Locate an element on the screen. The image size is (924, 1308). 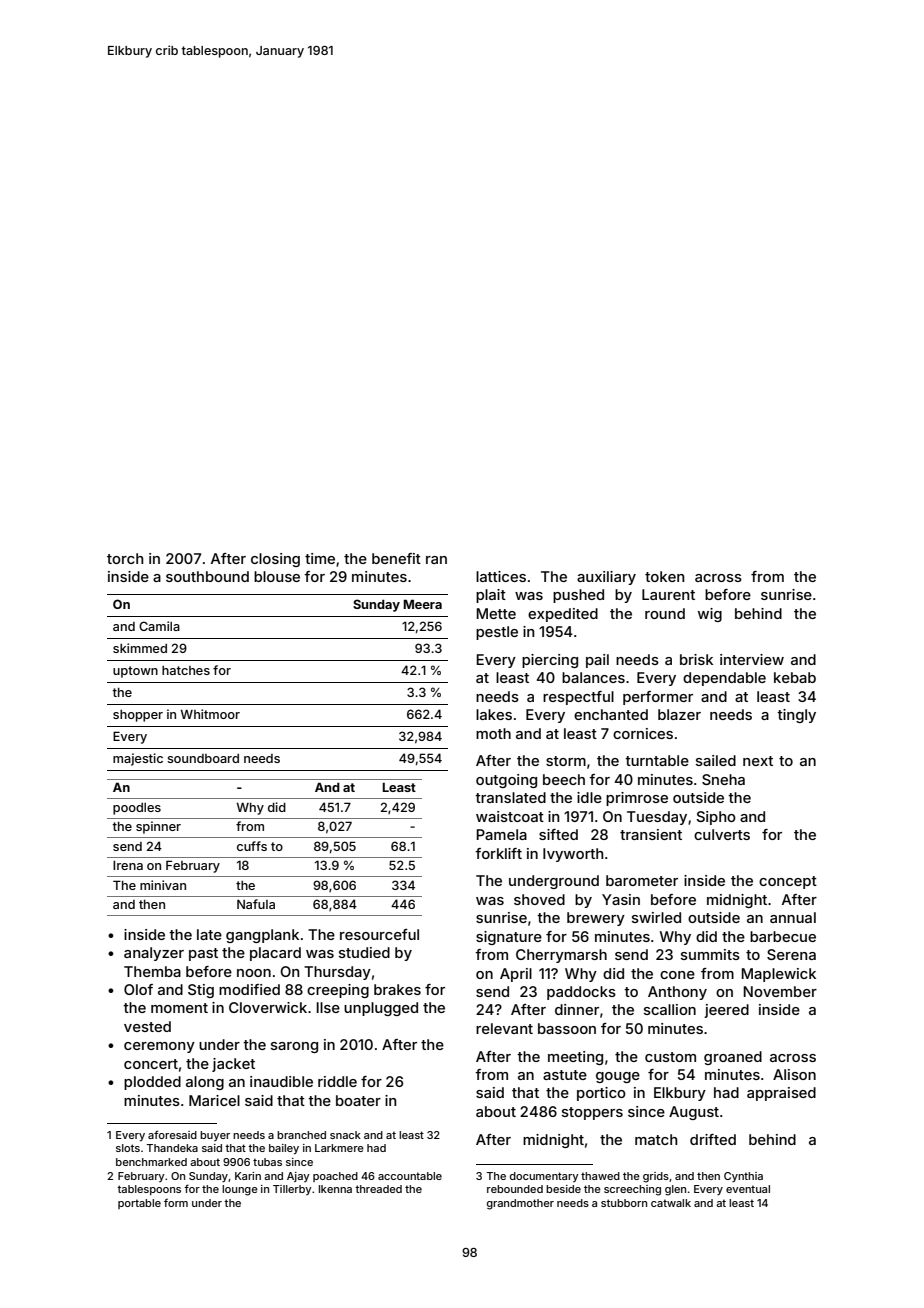
benefit is located at coordinates (396, 558).
